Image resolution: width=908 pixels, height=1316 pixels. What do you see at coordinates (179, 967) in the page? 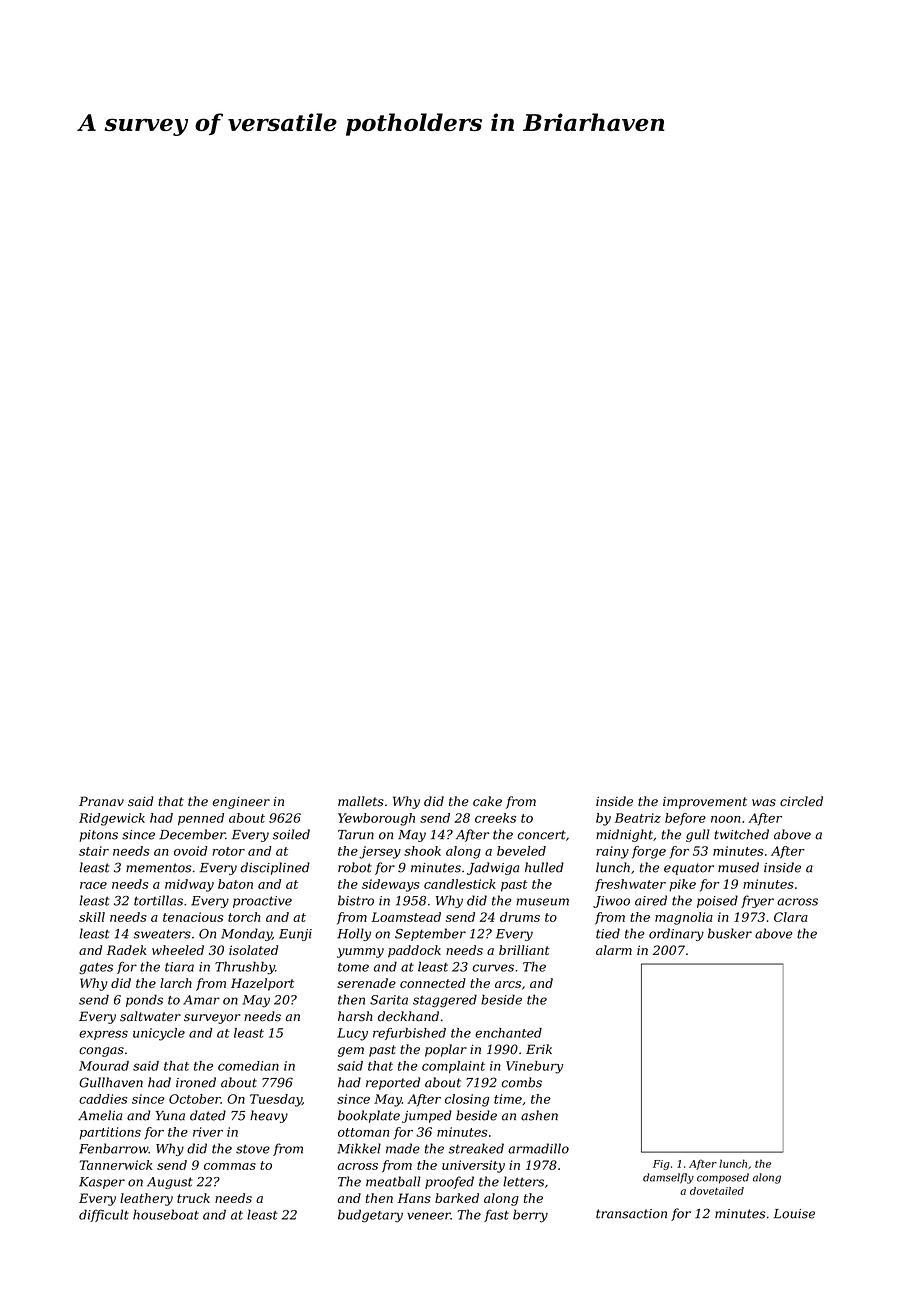
I see `tiara` at bounding box center [179, 967].
